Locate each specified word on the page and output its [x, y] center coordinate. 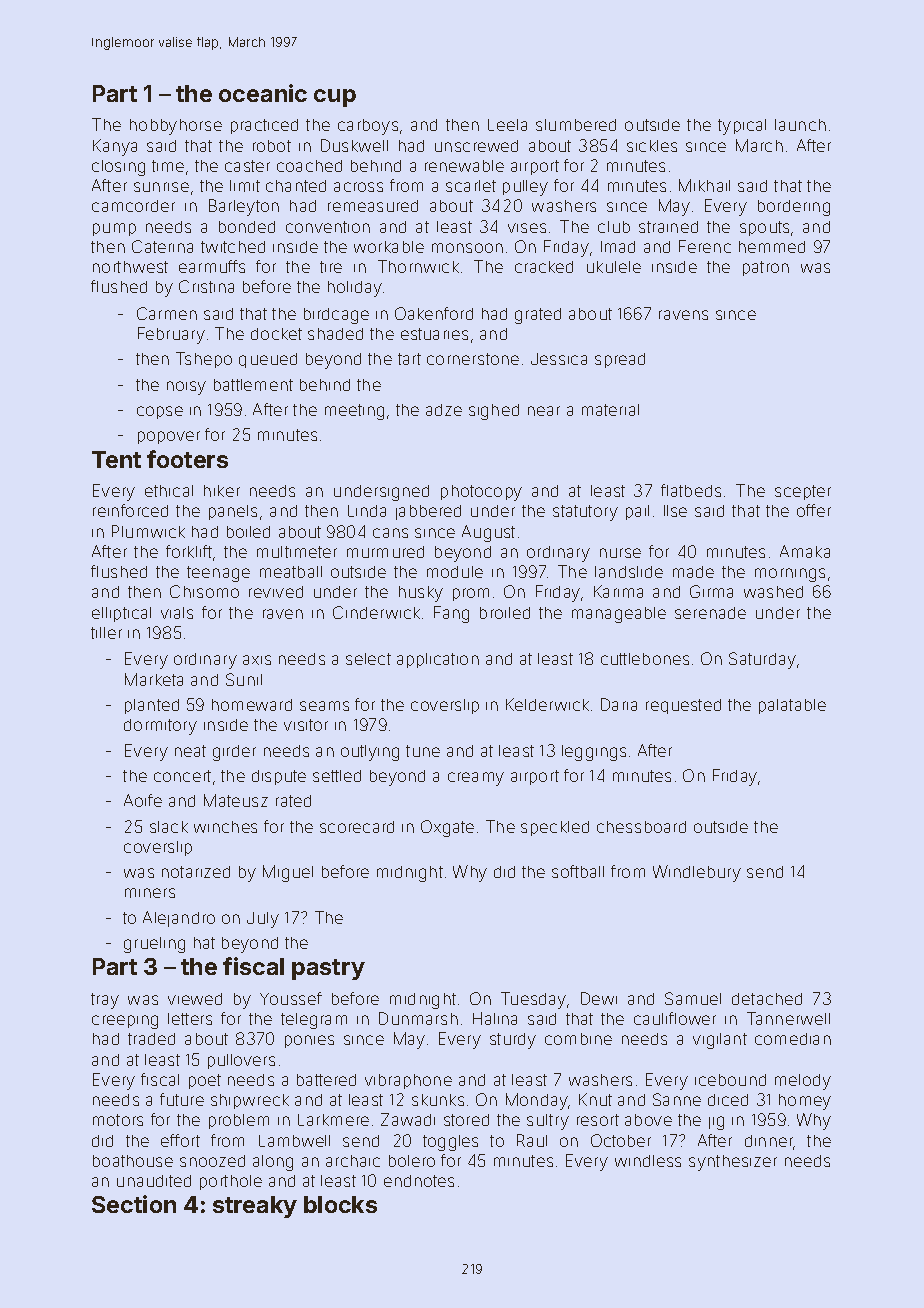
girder [234, 753]
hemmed [772, 247]
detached [767, 999]
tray [105, 1001]
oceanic [263, 93]
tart [409, 359]
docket [276, 334]
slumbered [576, 125]
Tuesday [533, 1000]
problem [239, 1121]
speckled [555, 828]
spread [620, 360]
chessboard [641, 827]
